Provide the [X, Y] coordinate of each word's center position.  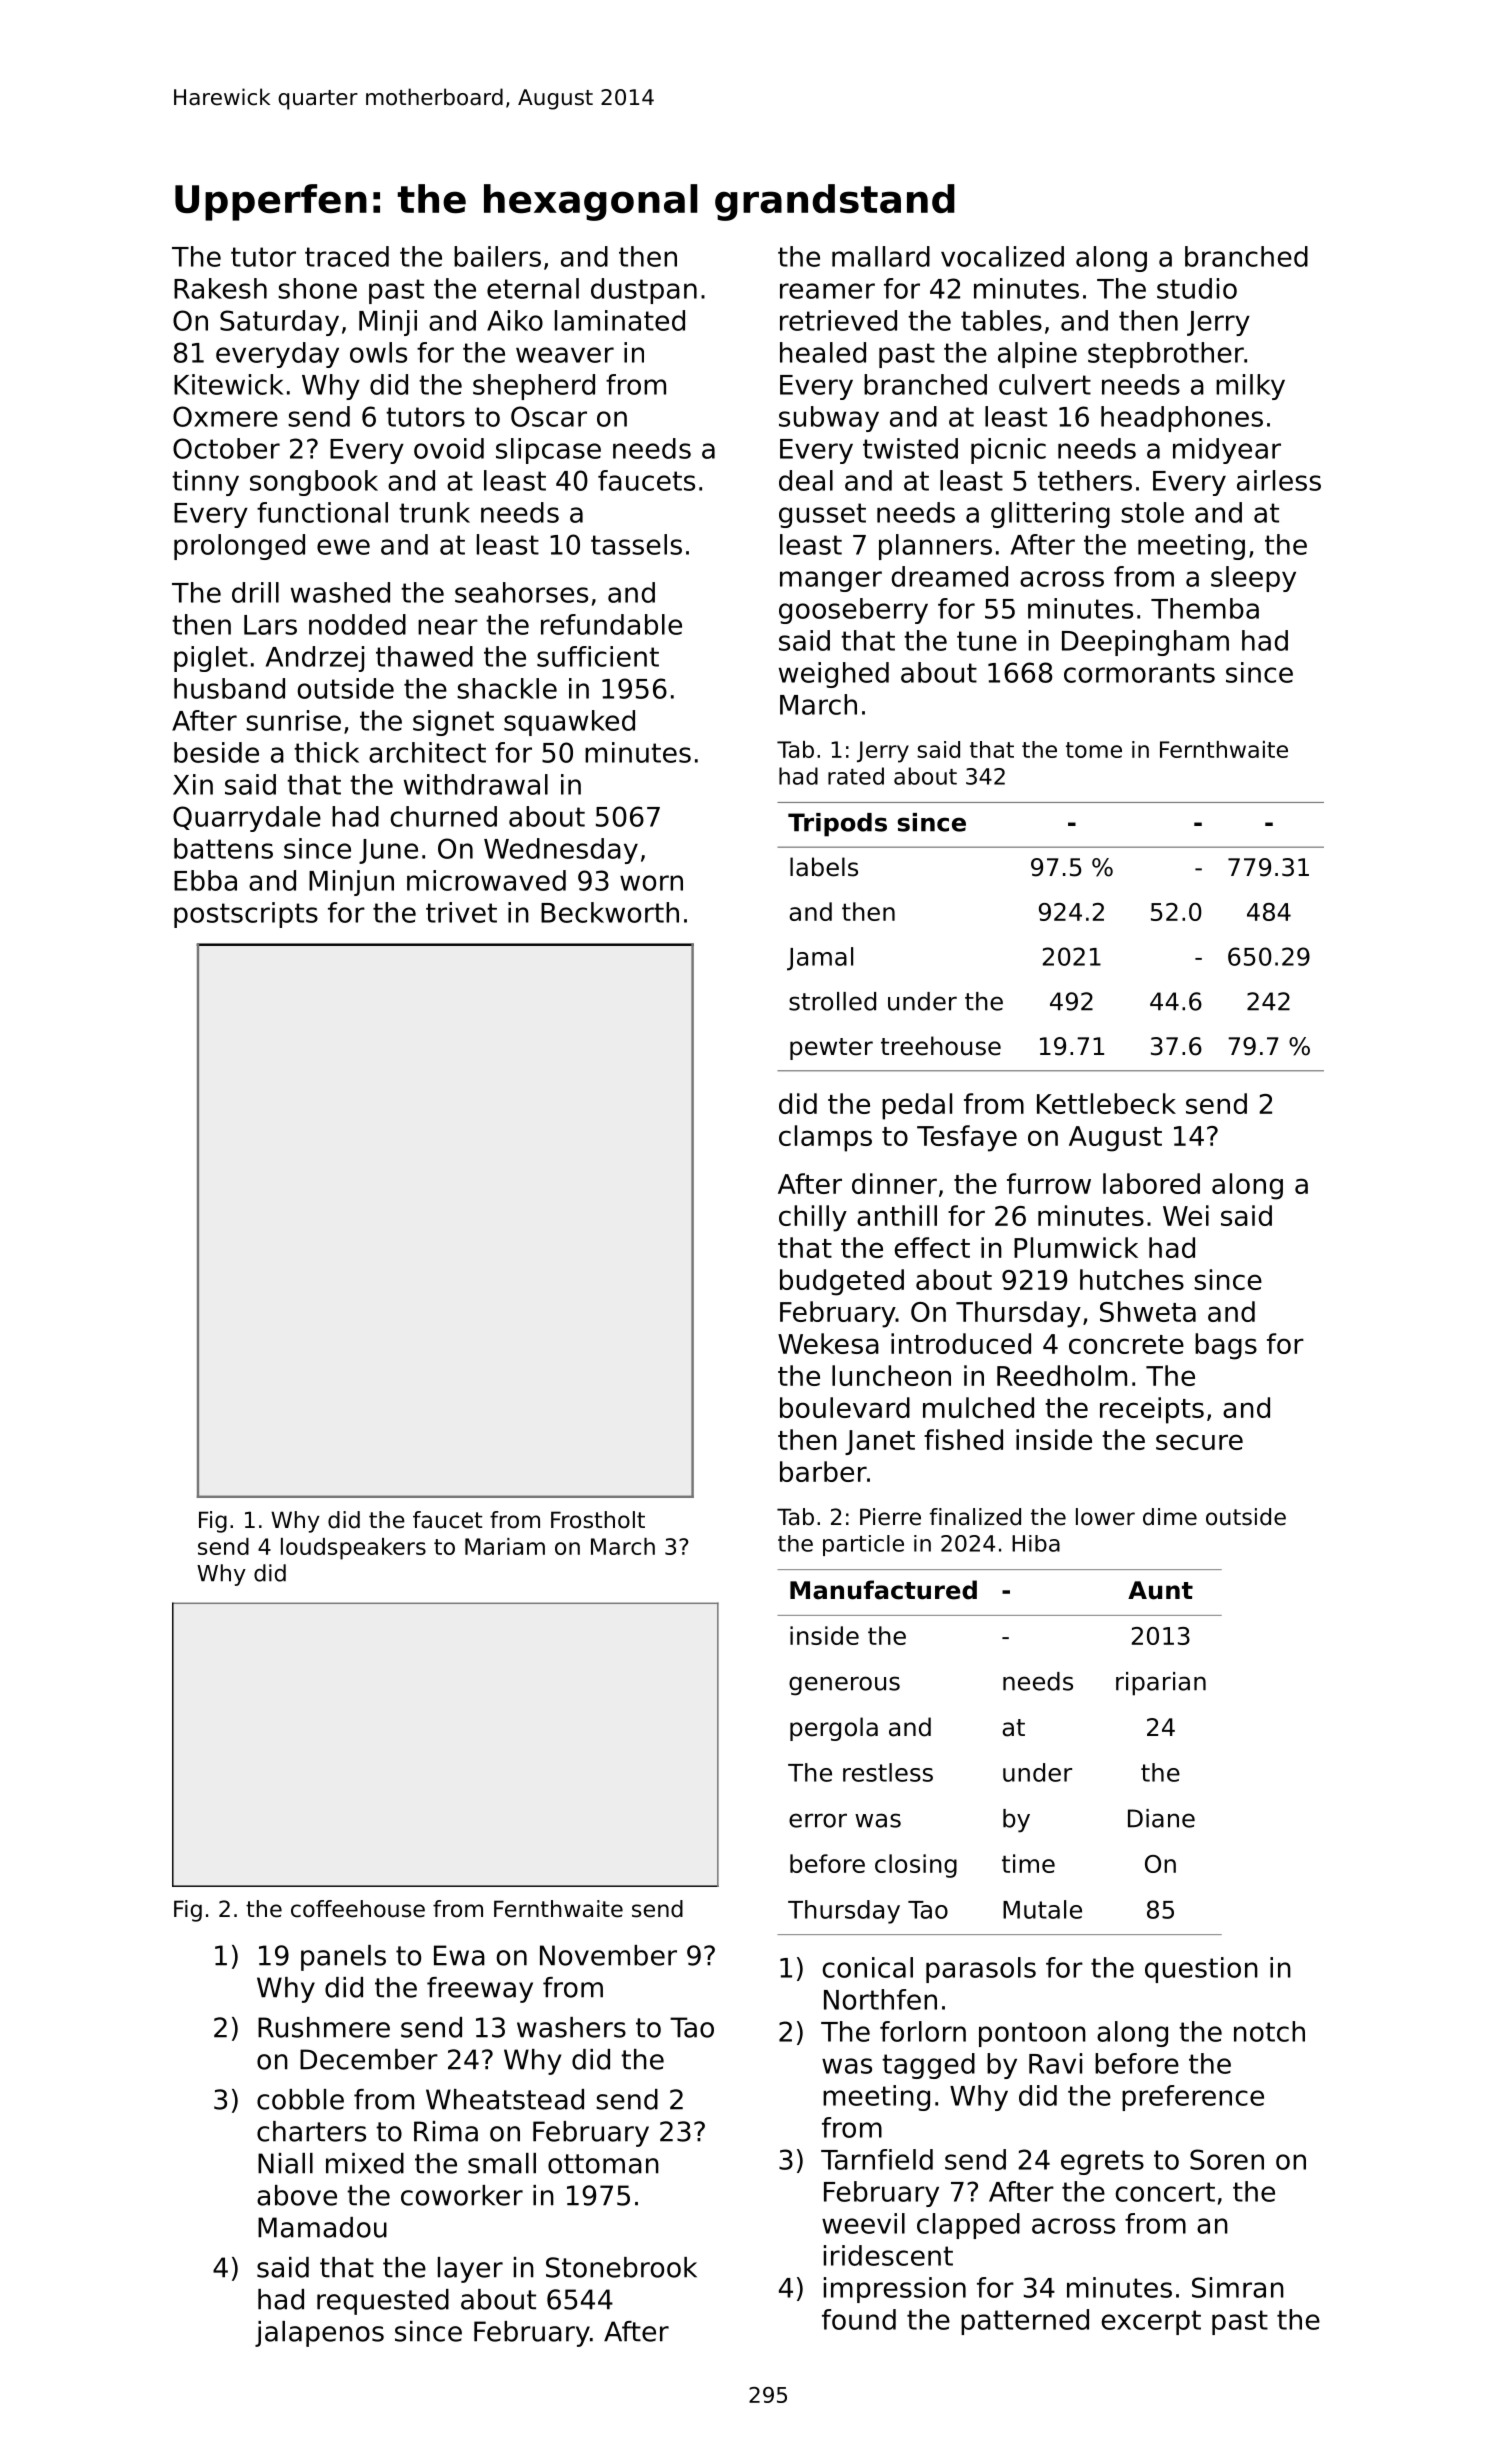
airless [1279, 480]
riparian [1161, 1684]
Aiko [515, 320]
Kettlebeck [1106, 1103]
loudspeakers [353, 1549]
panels [343, 1958]
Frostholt [598, 1520]
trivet [461, 912]
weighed [834, 675]
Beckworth [610, 912]
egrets [1102, 2162]
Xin [193, 784]
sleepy [1253, 579]
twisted [910, 448]
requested [383, 2302]
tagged [928, 2066]
